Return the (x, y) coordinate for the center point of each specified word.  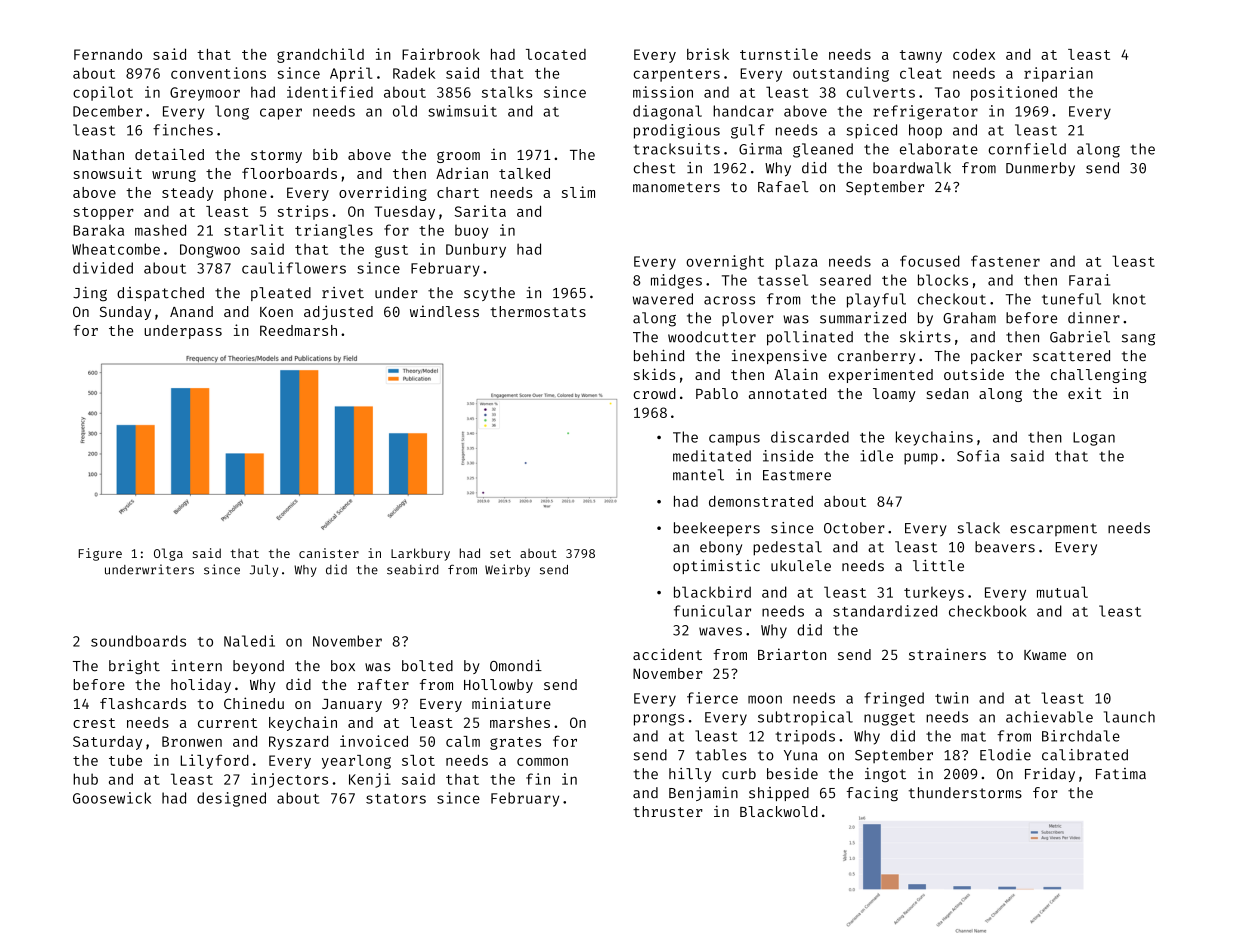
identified (330, 92)
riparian (1058, 74)
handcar (743, 111)
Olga (168, 554)
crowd (654, 393)
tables (721, 755)
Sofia (978, 456)
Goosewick (112, 798)
